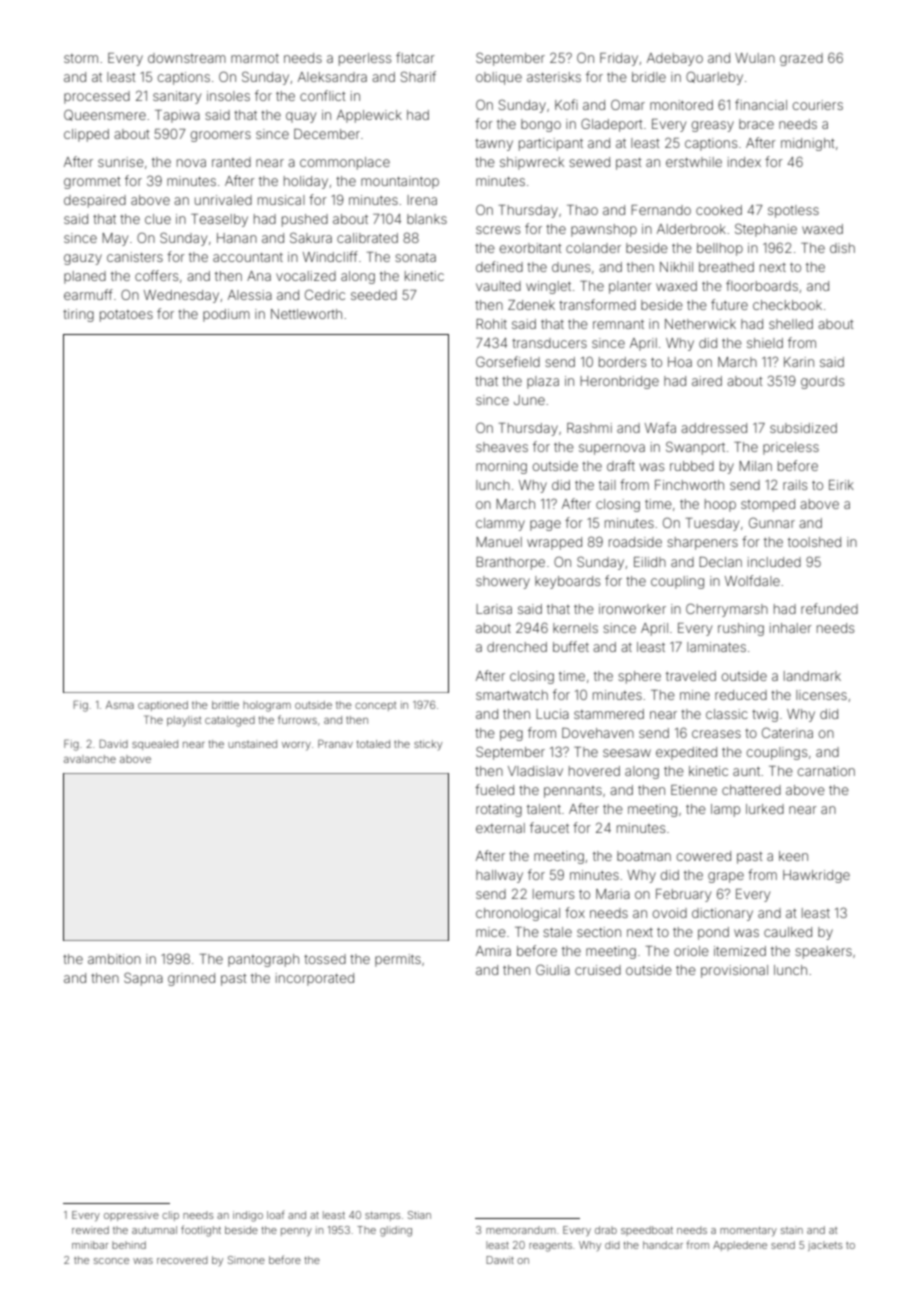 The height and width of the screenshot is (1308, 924). What do you see at coordinates (375, 706) in the screenshot?
I see `concept` at bounding box center [375, 706].
